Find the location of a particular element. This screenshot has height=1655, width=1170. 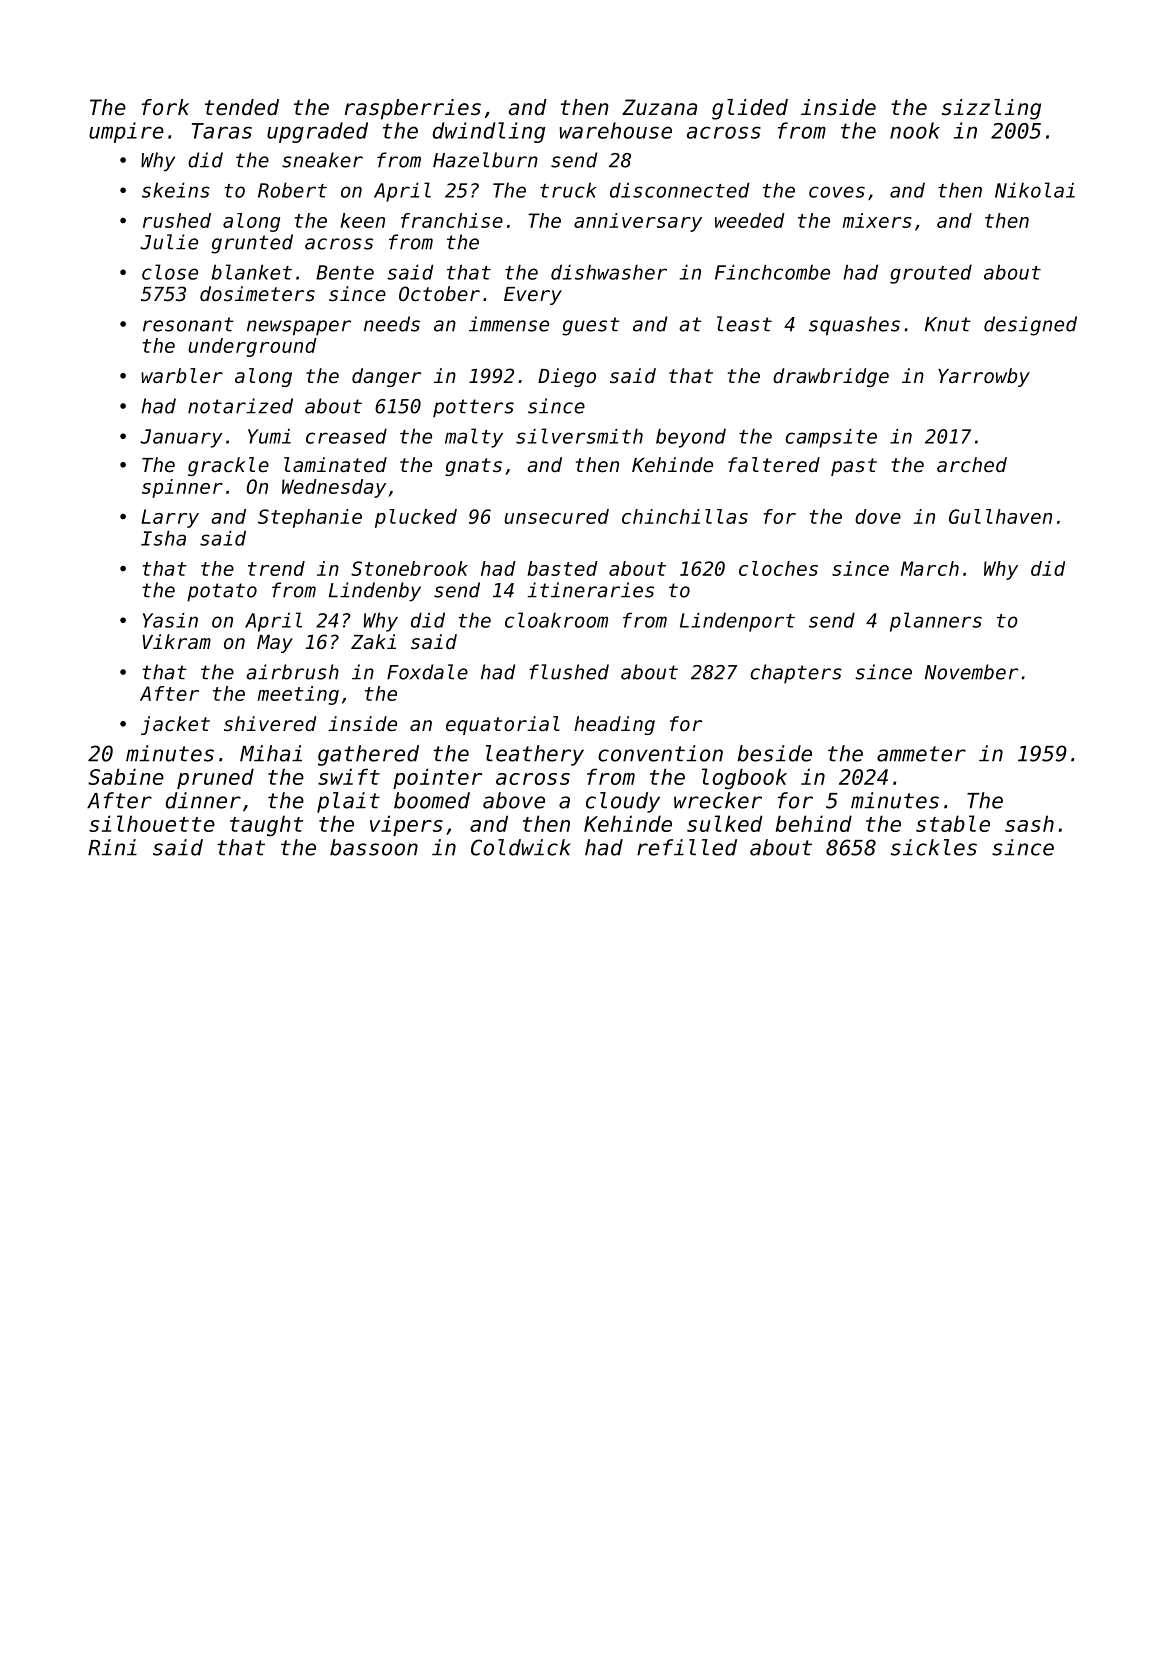

least is located at coordinates (744, 324).
